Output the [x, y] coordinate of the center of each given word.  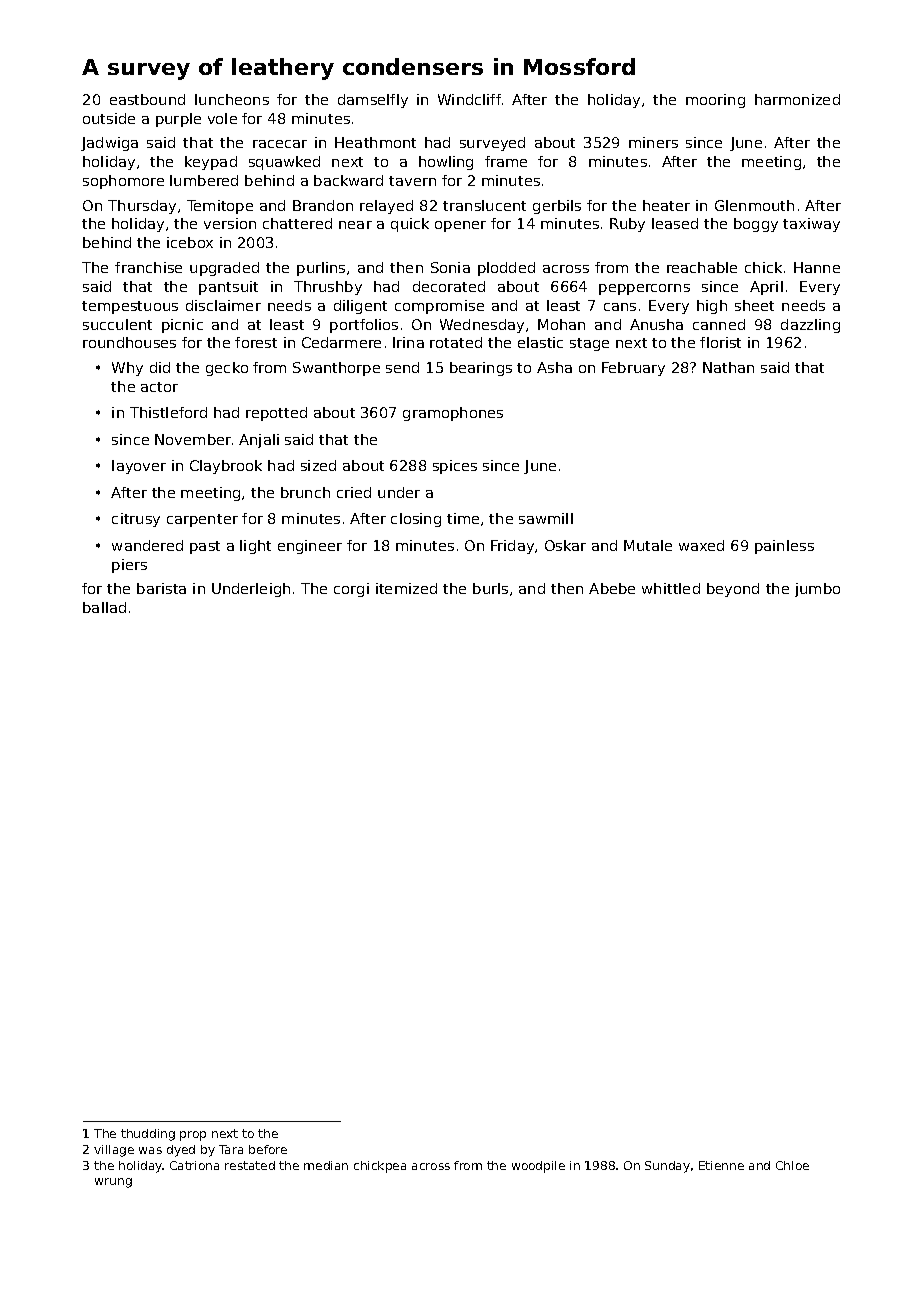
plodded [506, 269]
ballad [104, 607]
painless [784, 547]
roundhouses [129, 342]
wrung [113, 1183]
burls [490, 588]
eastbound [147, 99]
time [463, 518]
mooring [715, 101]
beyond [733, 590]
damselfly [373, 101]
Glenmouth [754, 205]
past [205, 547]
